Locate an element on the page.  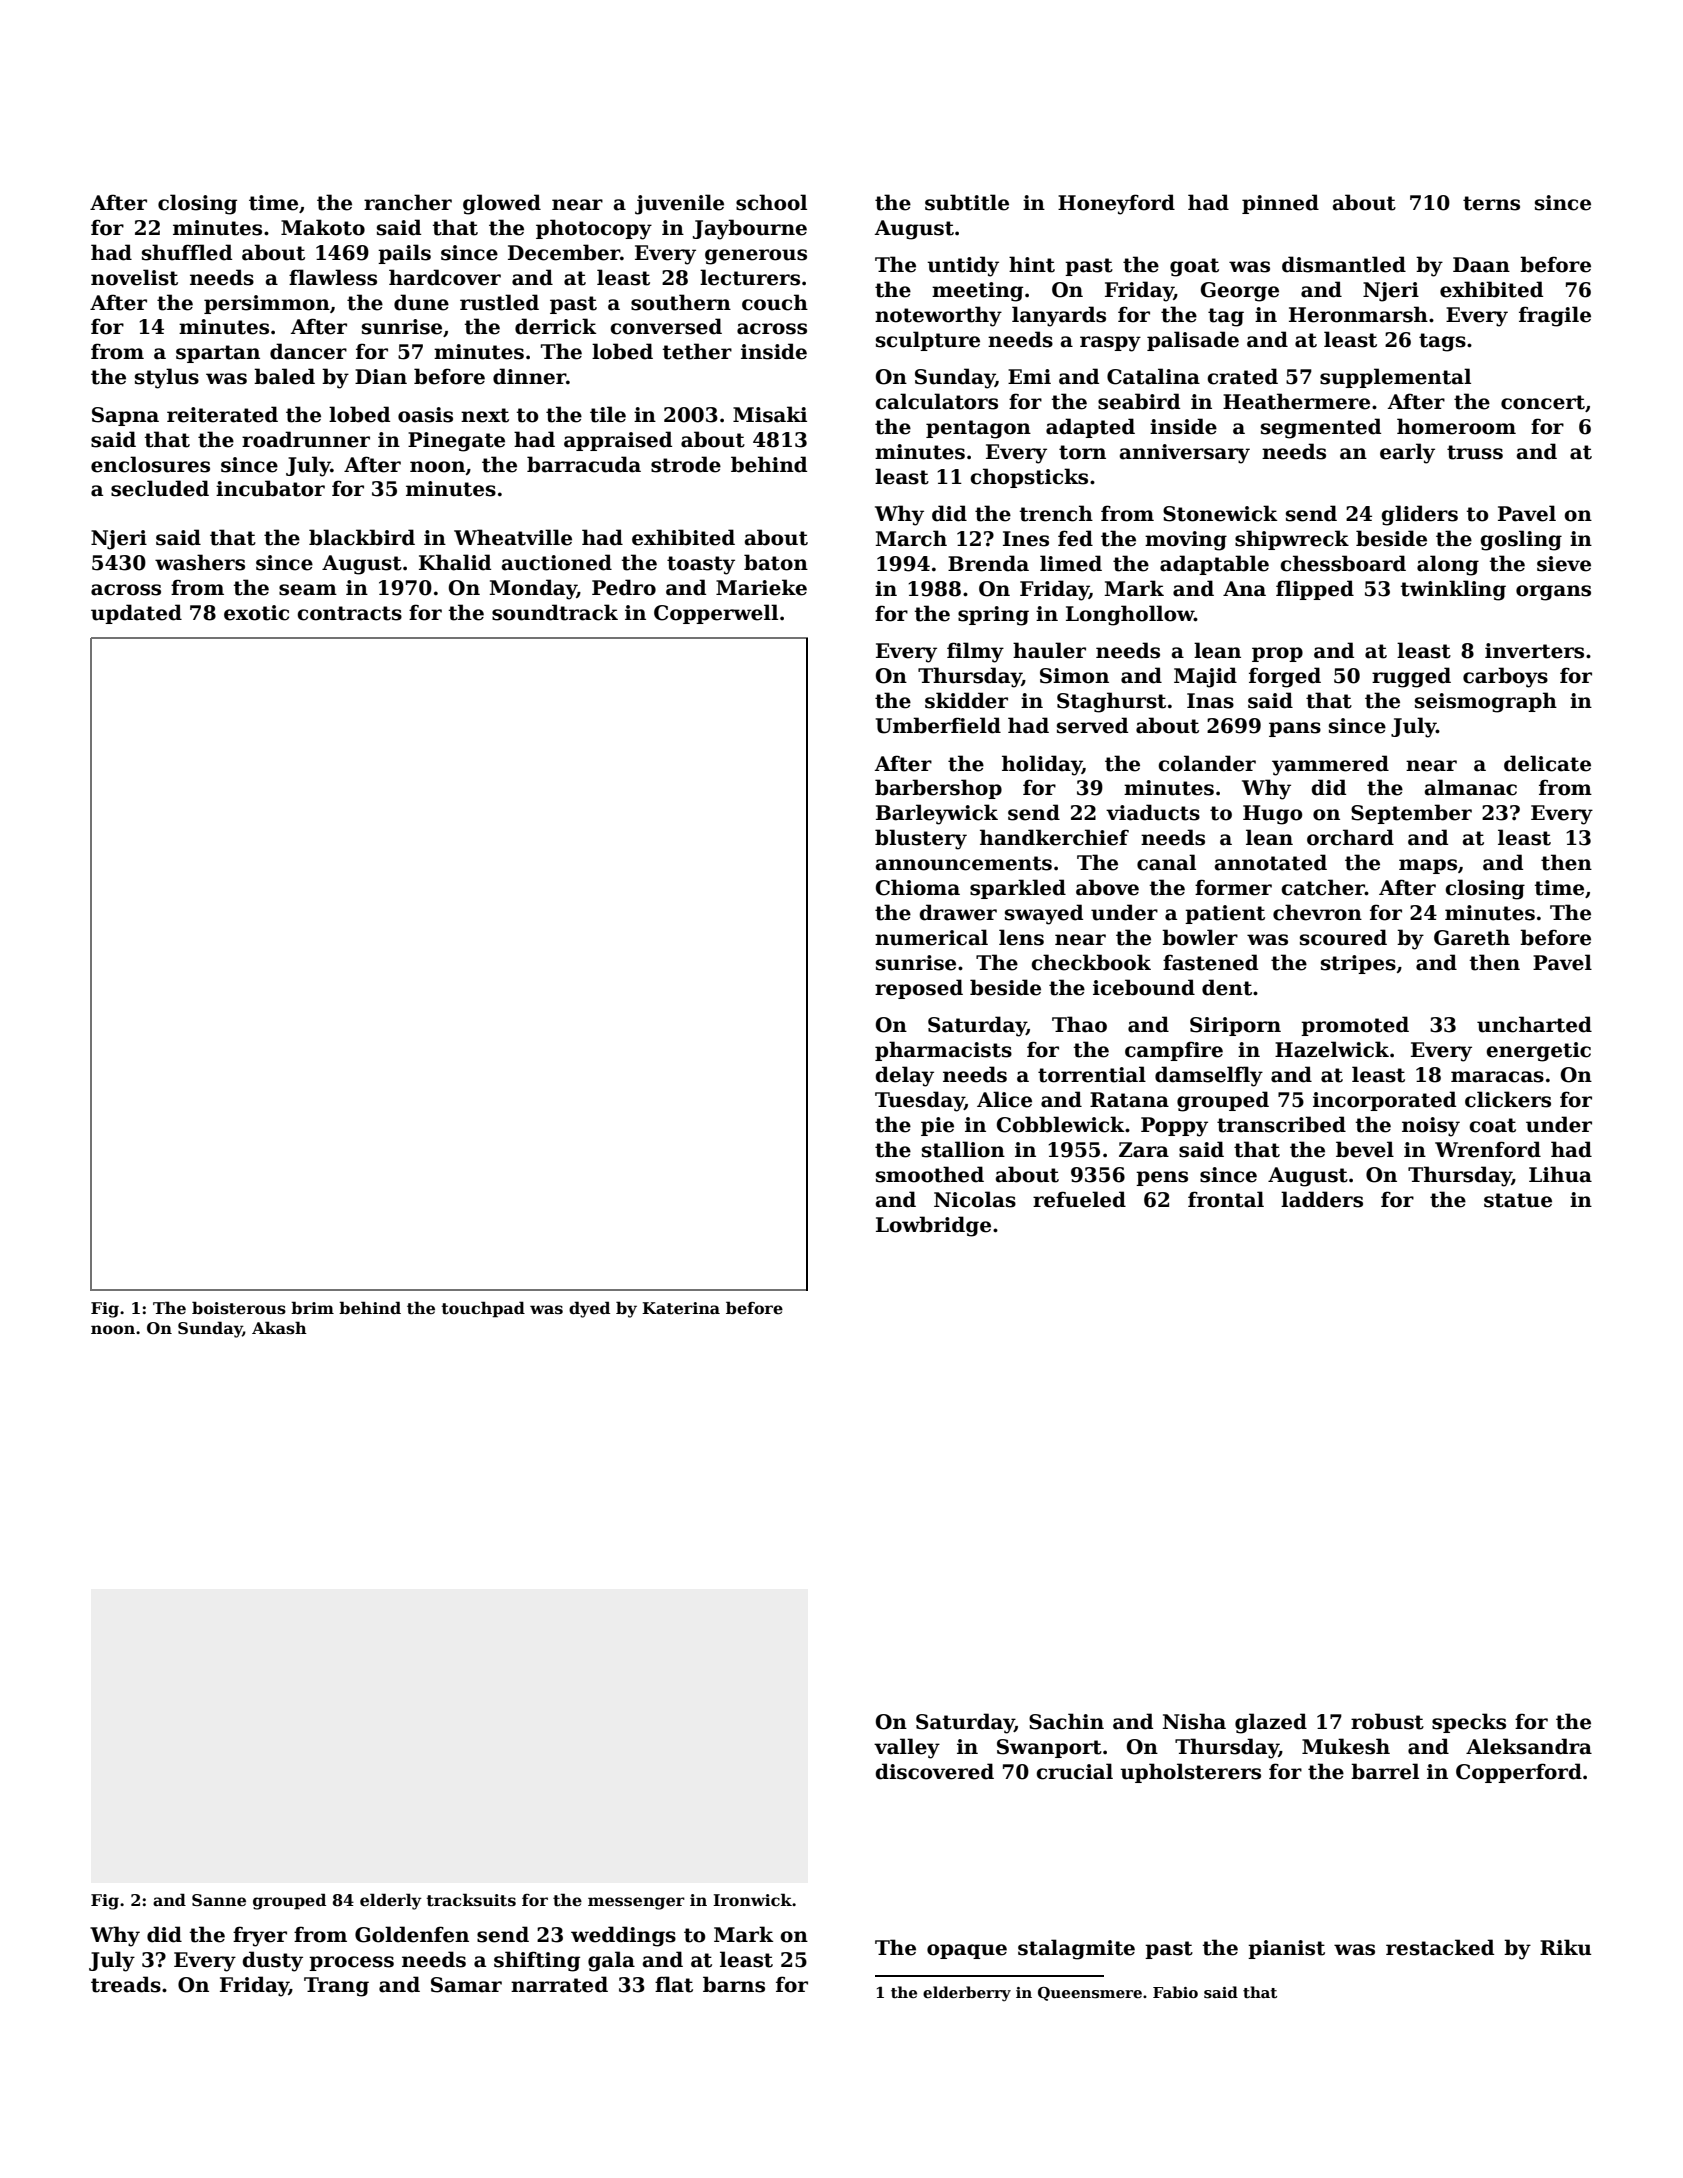
shuffled is located at coordinates (187, 252).
